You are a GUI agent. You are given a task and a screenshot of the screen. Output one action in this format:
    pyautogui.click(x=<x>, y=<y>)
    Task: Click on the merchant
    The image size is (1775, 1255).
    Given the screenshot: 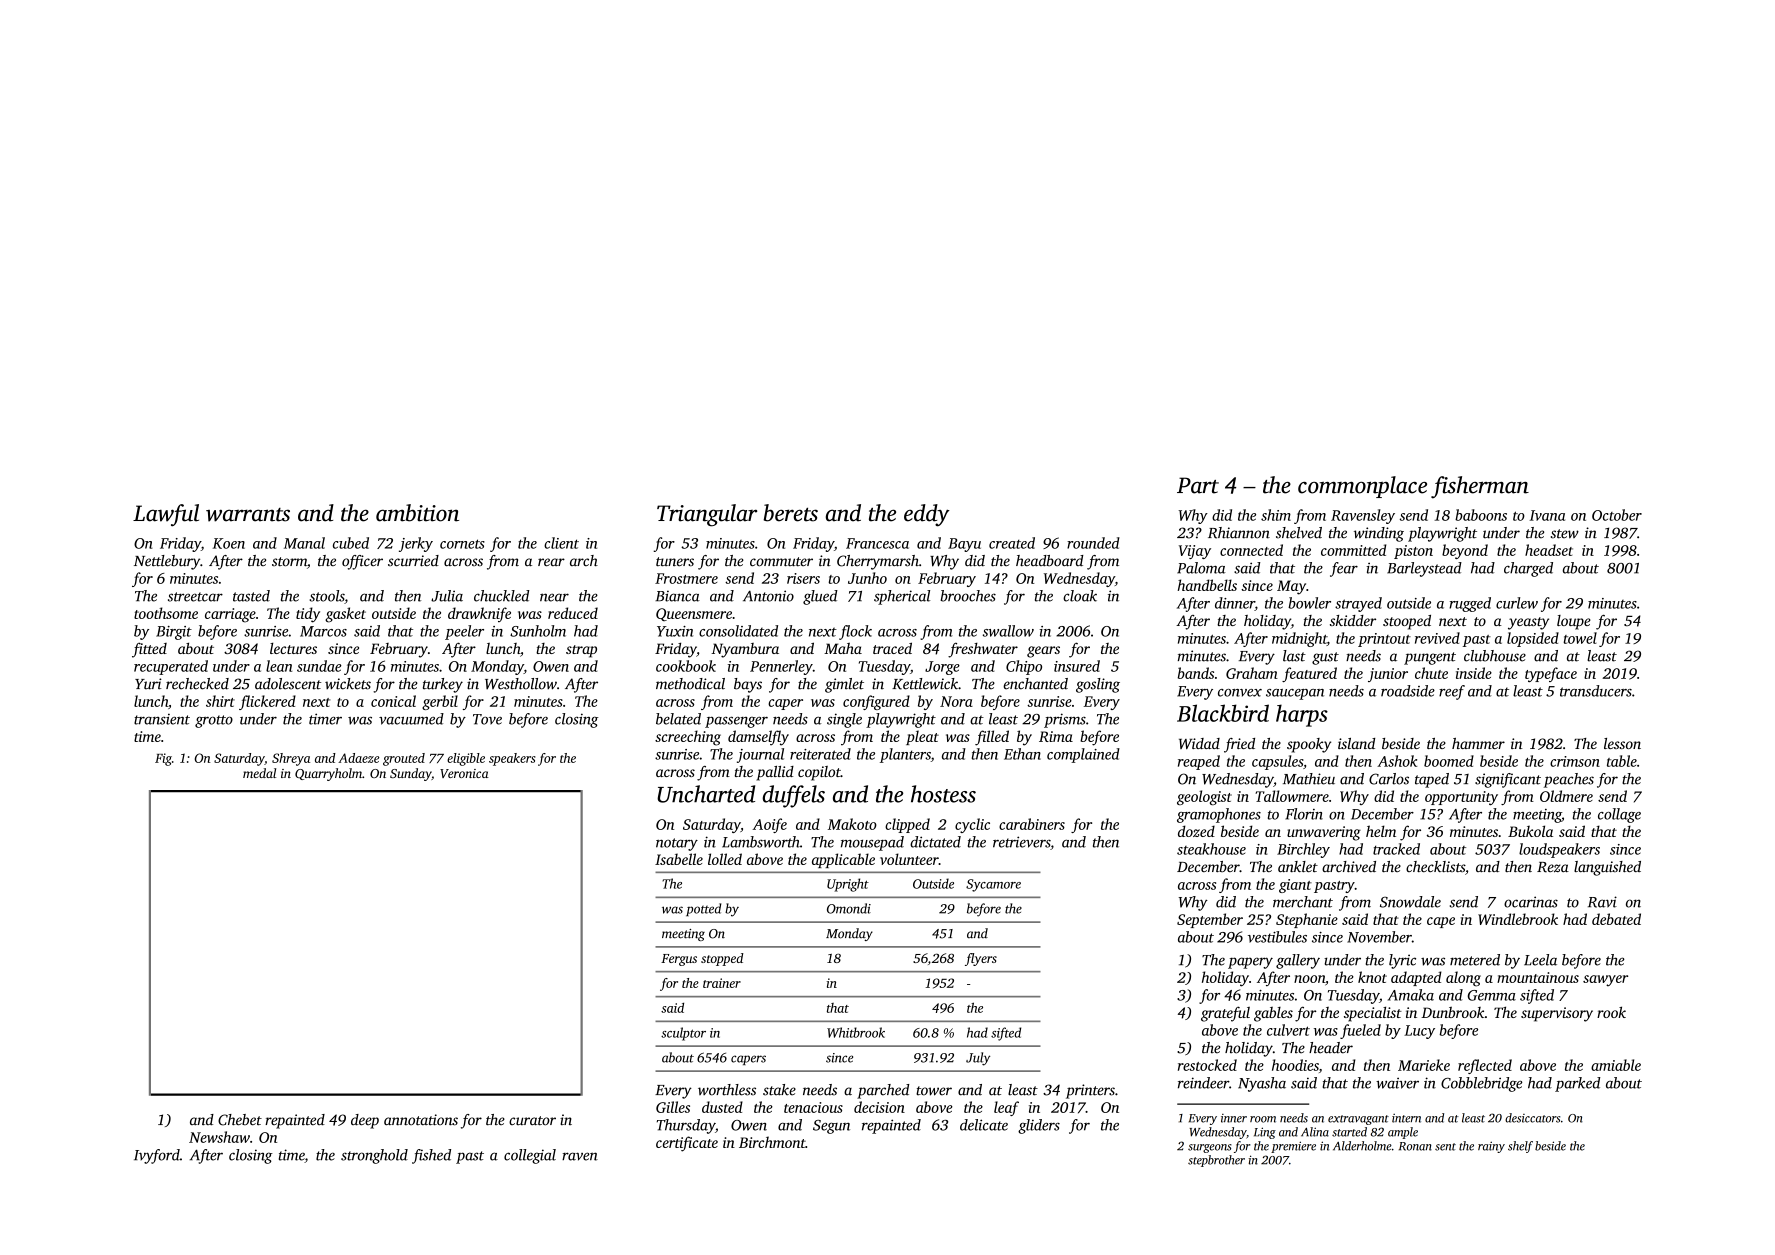 What is the action you would take?
    pyautogui.click(x=1303, y=902)
